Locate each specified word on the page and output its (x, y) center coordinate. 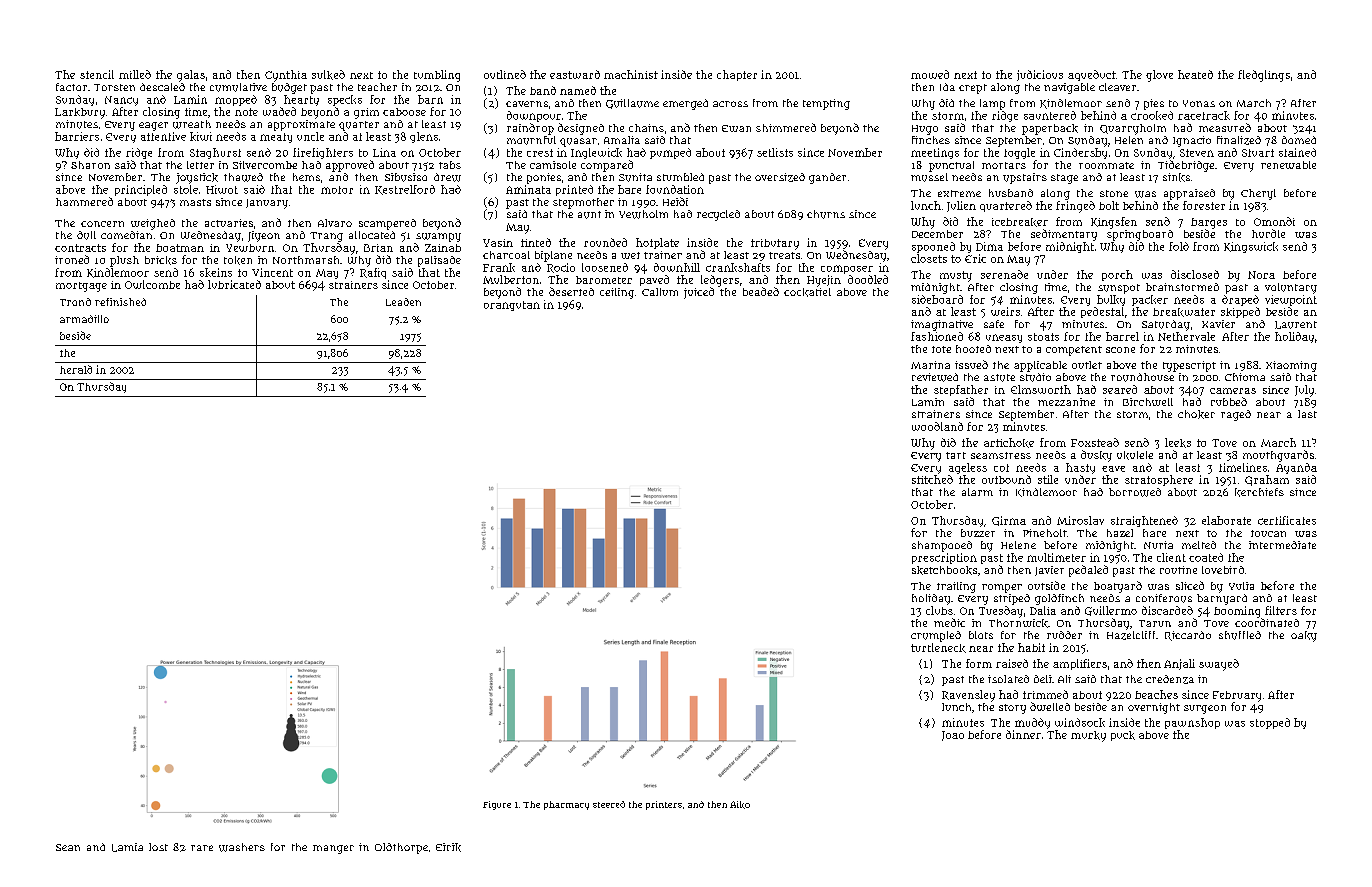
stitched (932, 479)
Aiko (740, 805)
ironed (72, 259)
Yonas (1199, 103)
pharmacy (566, 805)
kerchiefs (1259, 492)
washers (242, 847)
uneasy (1004, 338)
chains (646, 128)
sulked (328, 75)
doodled (868, 279)
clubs (939, 610)
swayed (1219, 665)
